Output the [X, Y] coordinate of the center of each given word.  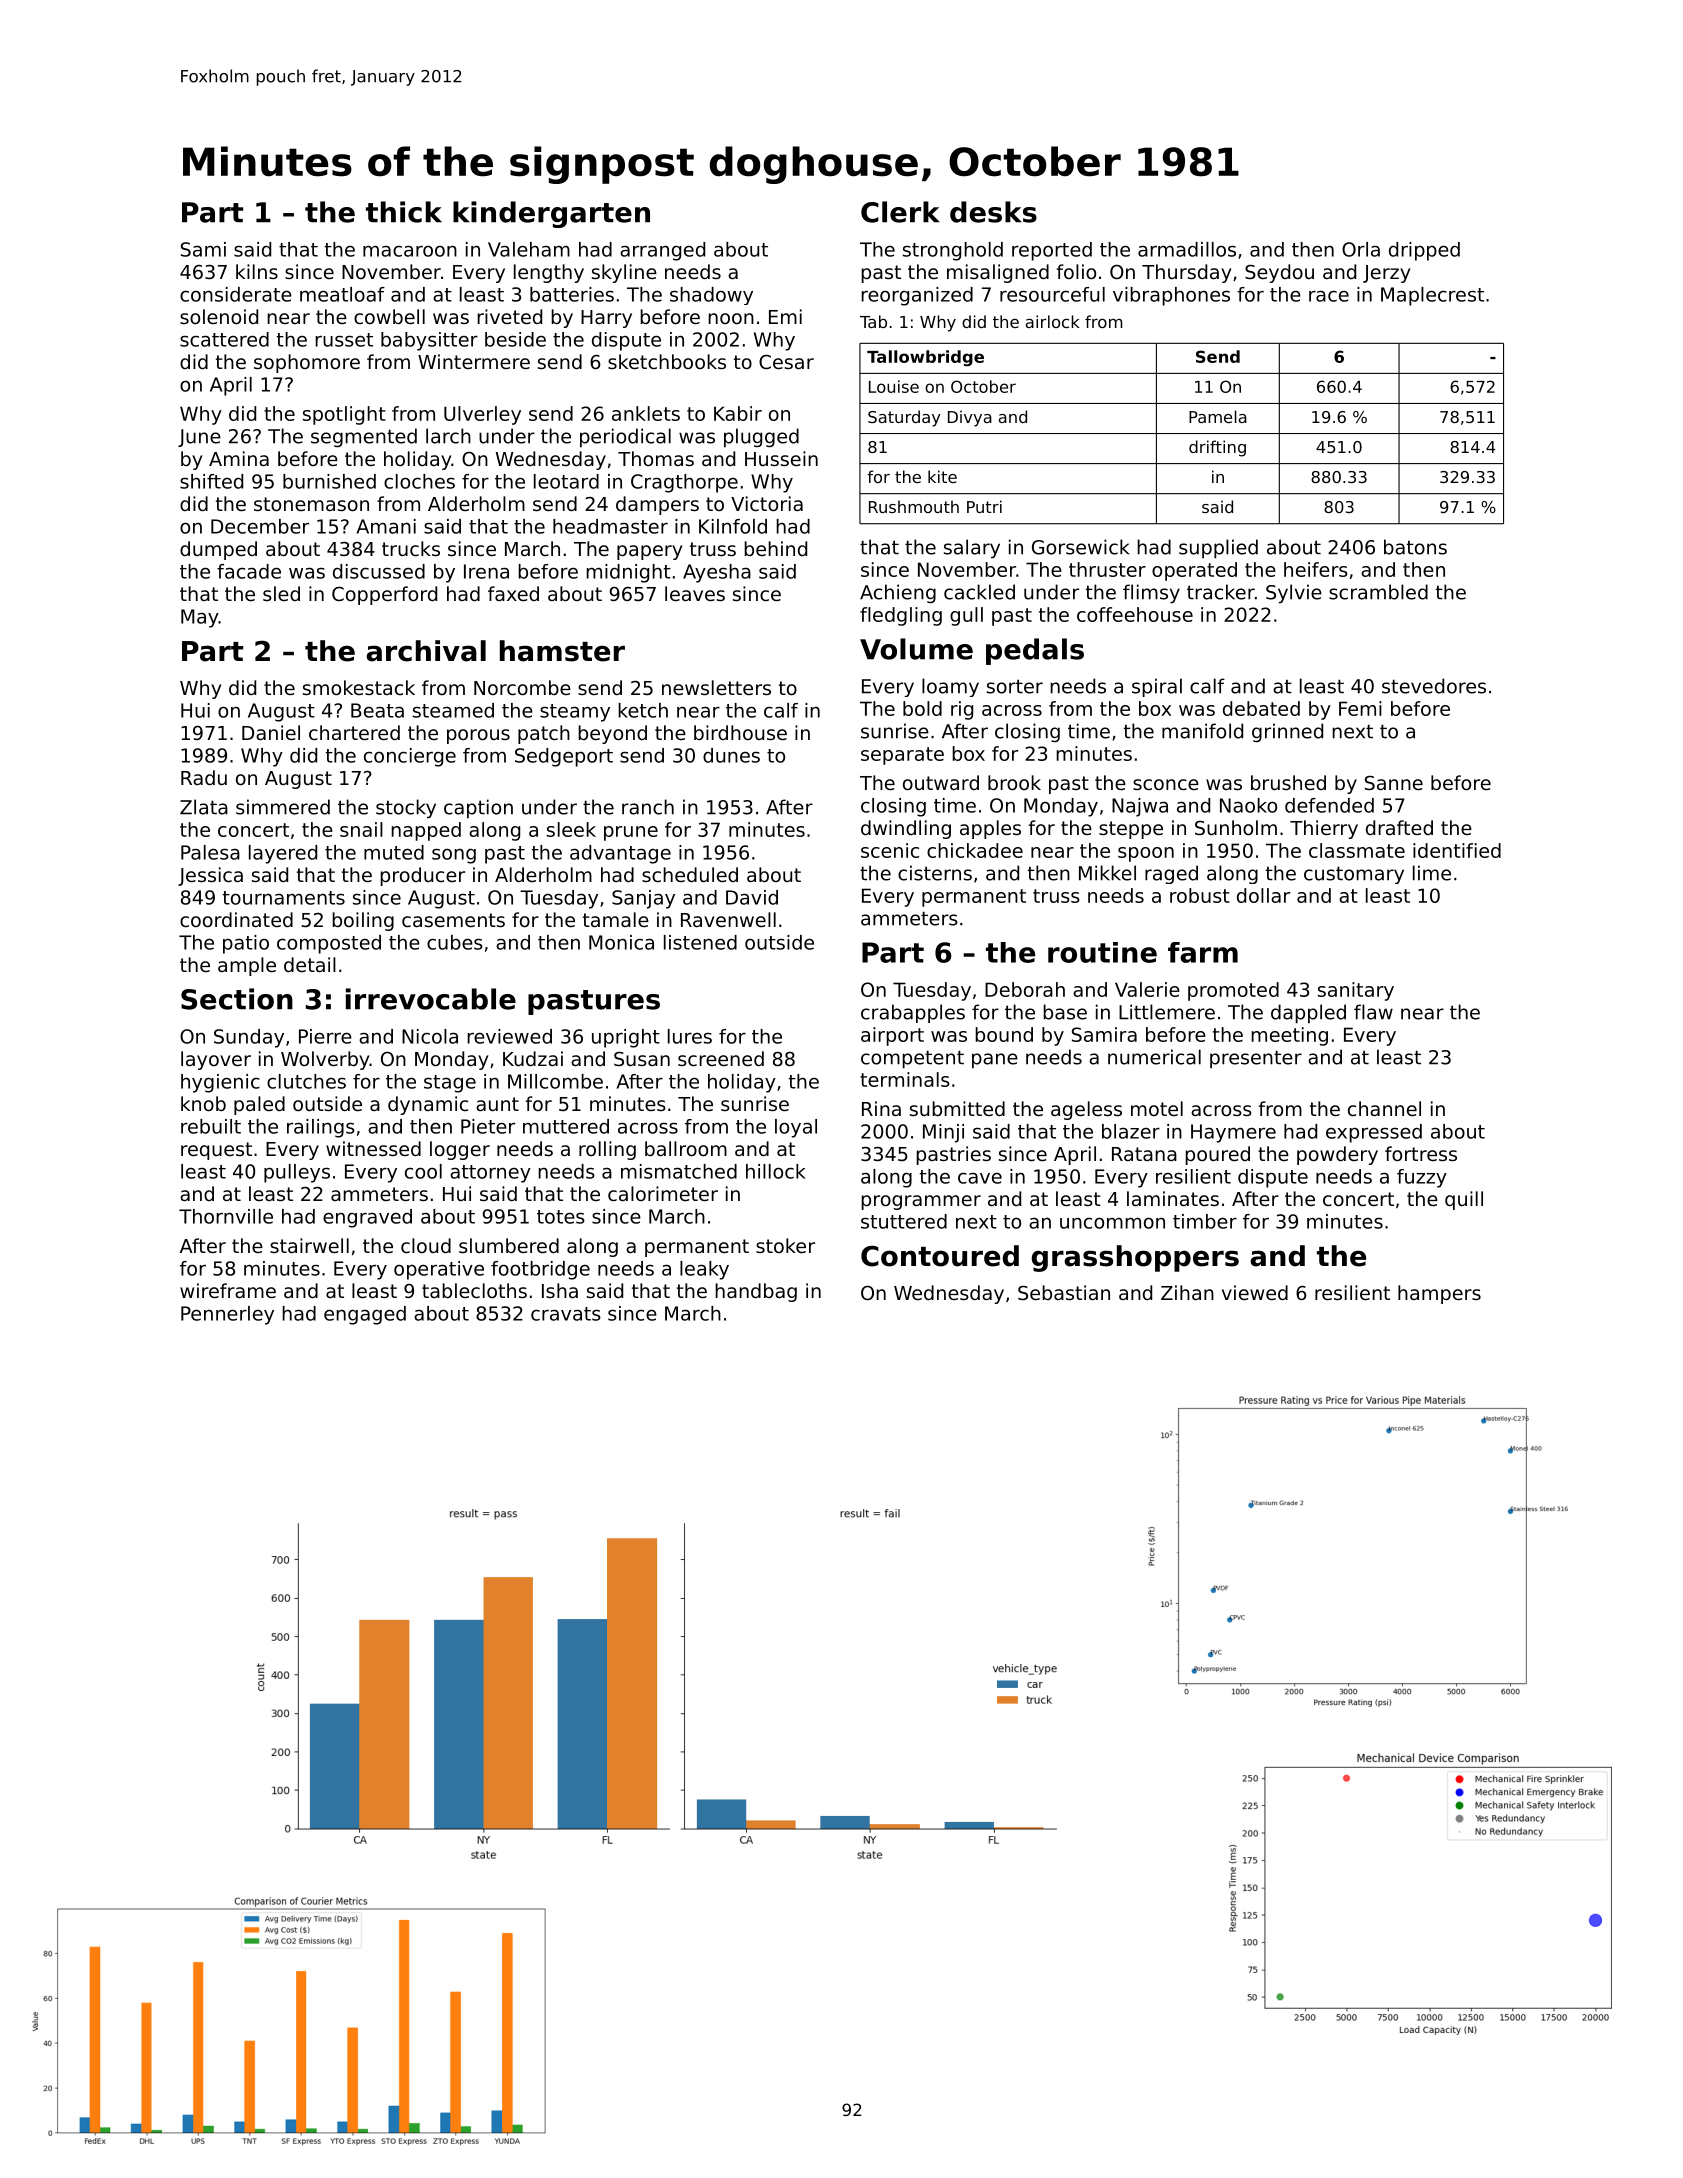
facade [249, 571]
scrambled [1378, 592]
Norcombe [522, 687]
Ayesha [717, 573]
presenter [1256, 1059]
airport [892, 1036]
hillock [776, 1171]
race [1329, 296]
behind [775, 548]
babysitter [429, 341]
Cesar [786, 361]
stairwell [309, 1245]
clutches [306, 1081]
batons [1415, 547]
